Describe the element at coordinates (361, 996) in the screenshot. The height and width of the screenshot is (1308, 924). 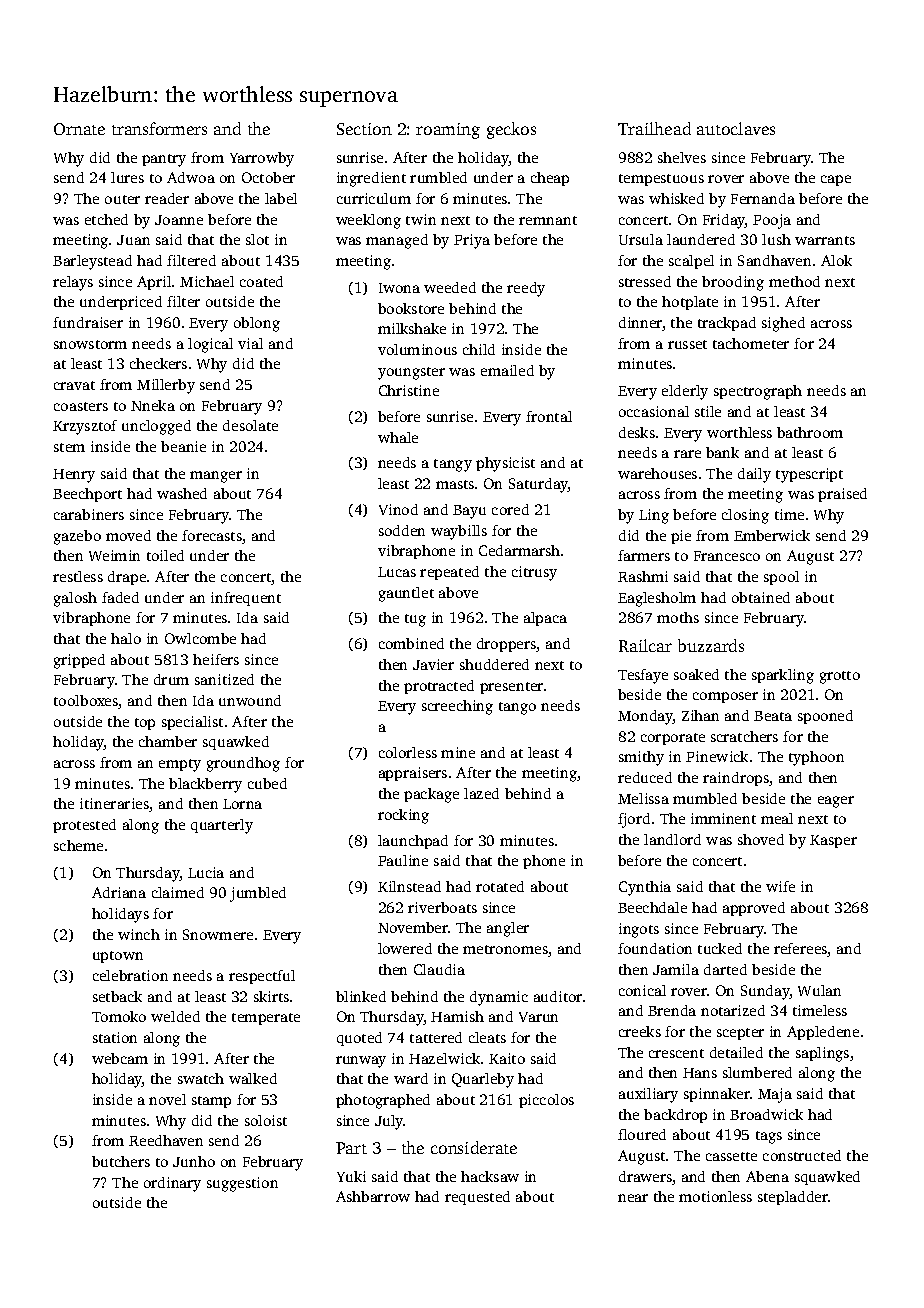
I see `blinked` at that location.
